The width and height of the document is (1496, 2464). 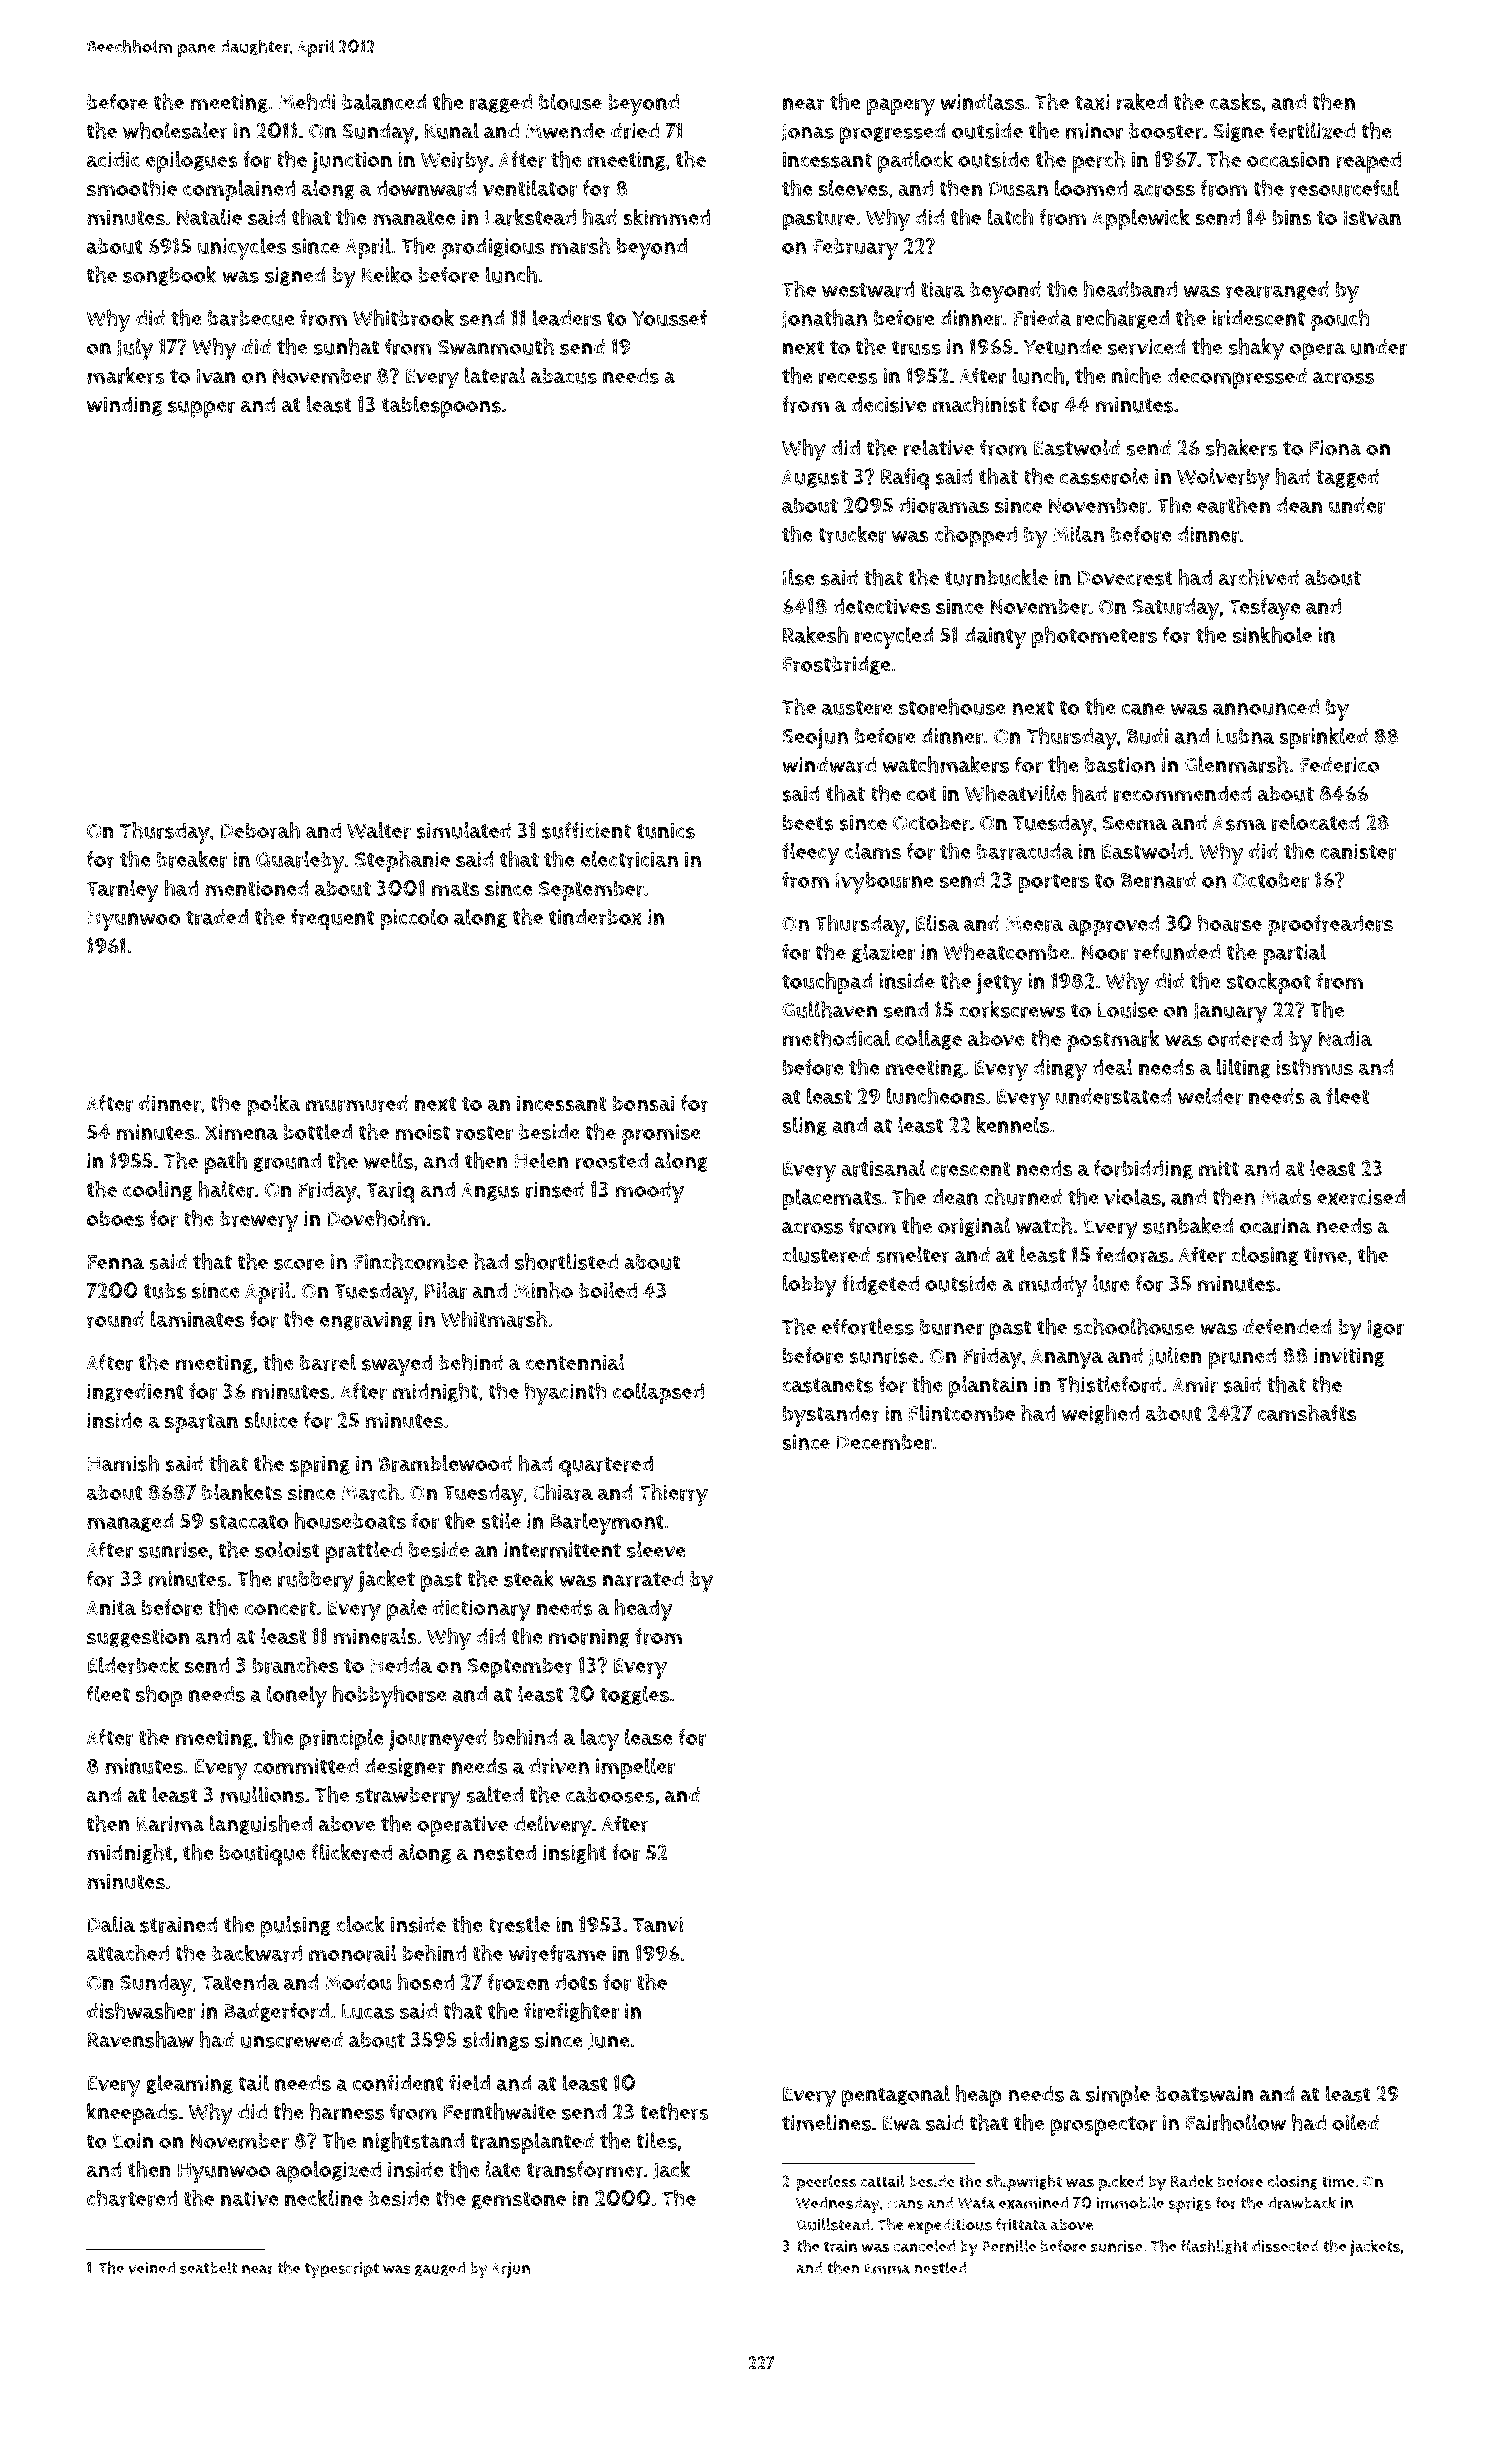 I want to click on dried, so click(x=635, y=131).
